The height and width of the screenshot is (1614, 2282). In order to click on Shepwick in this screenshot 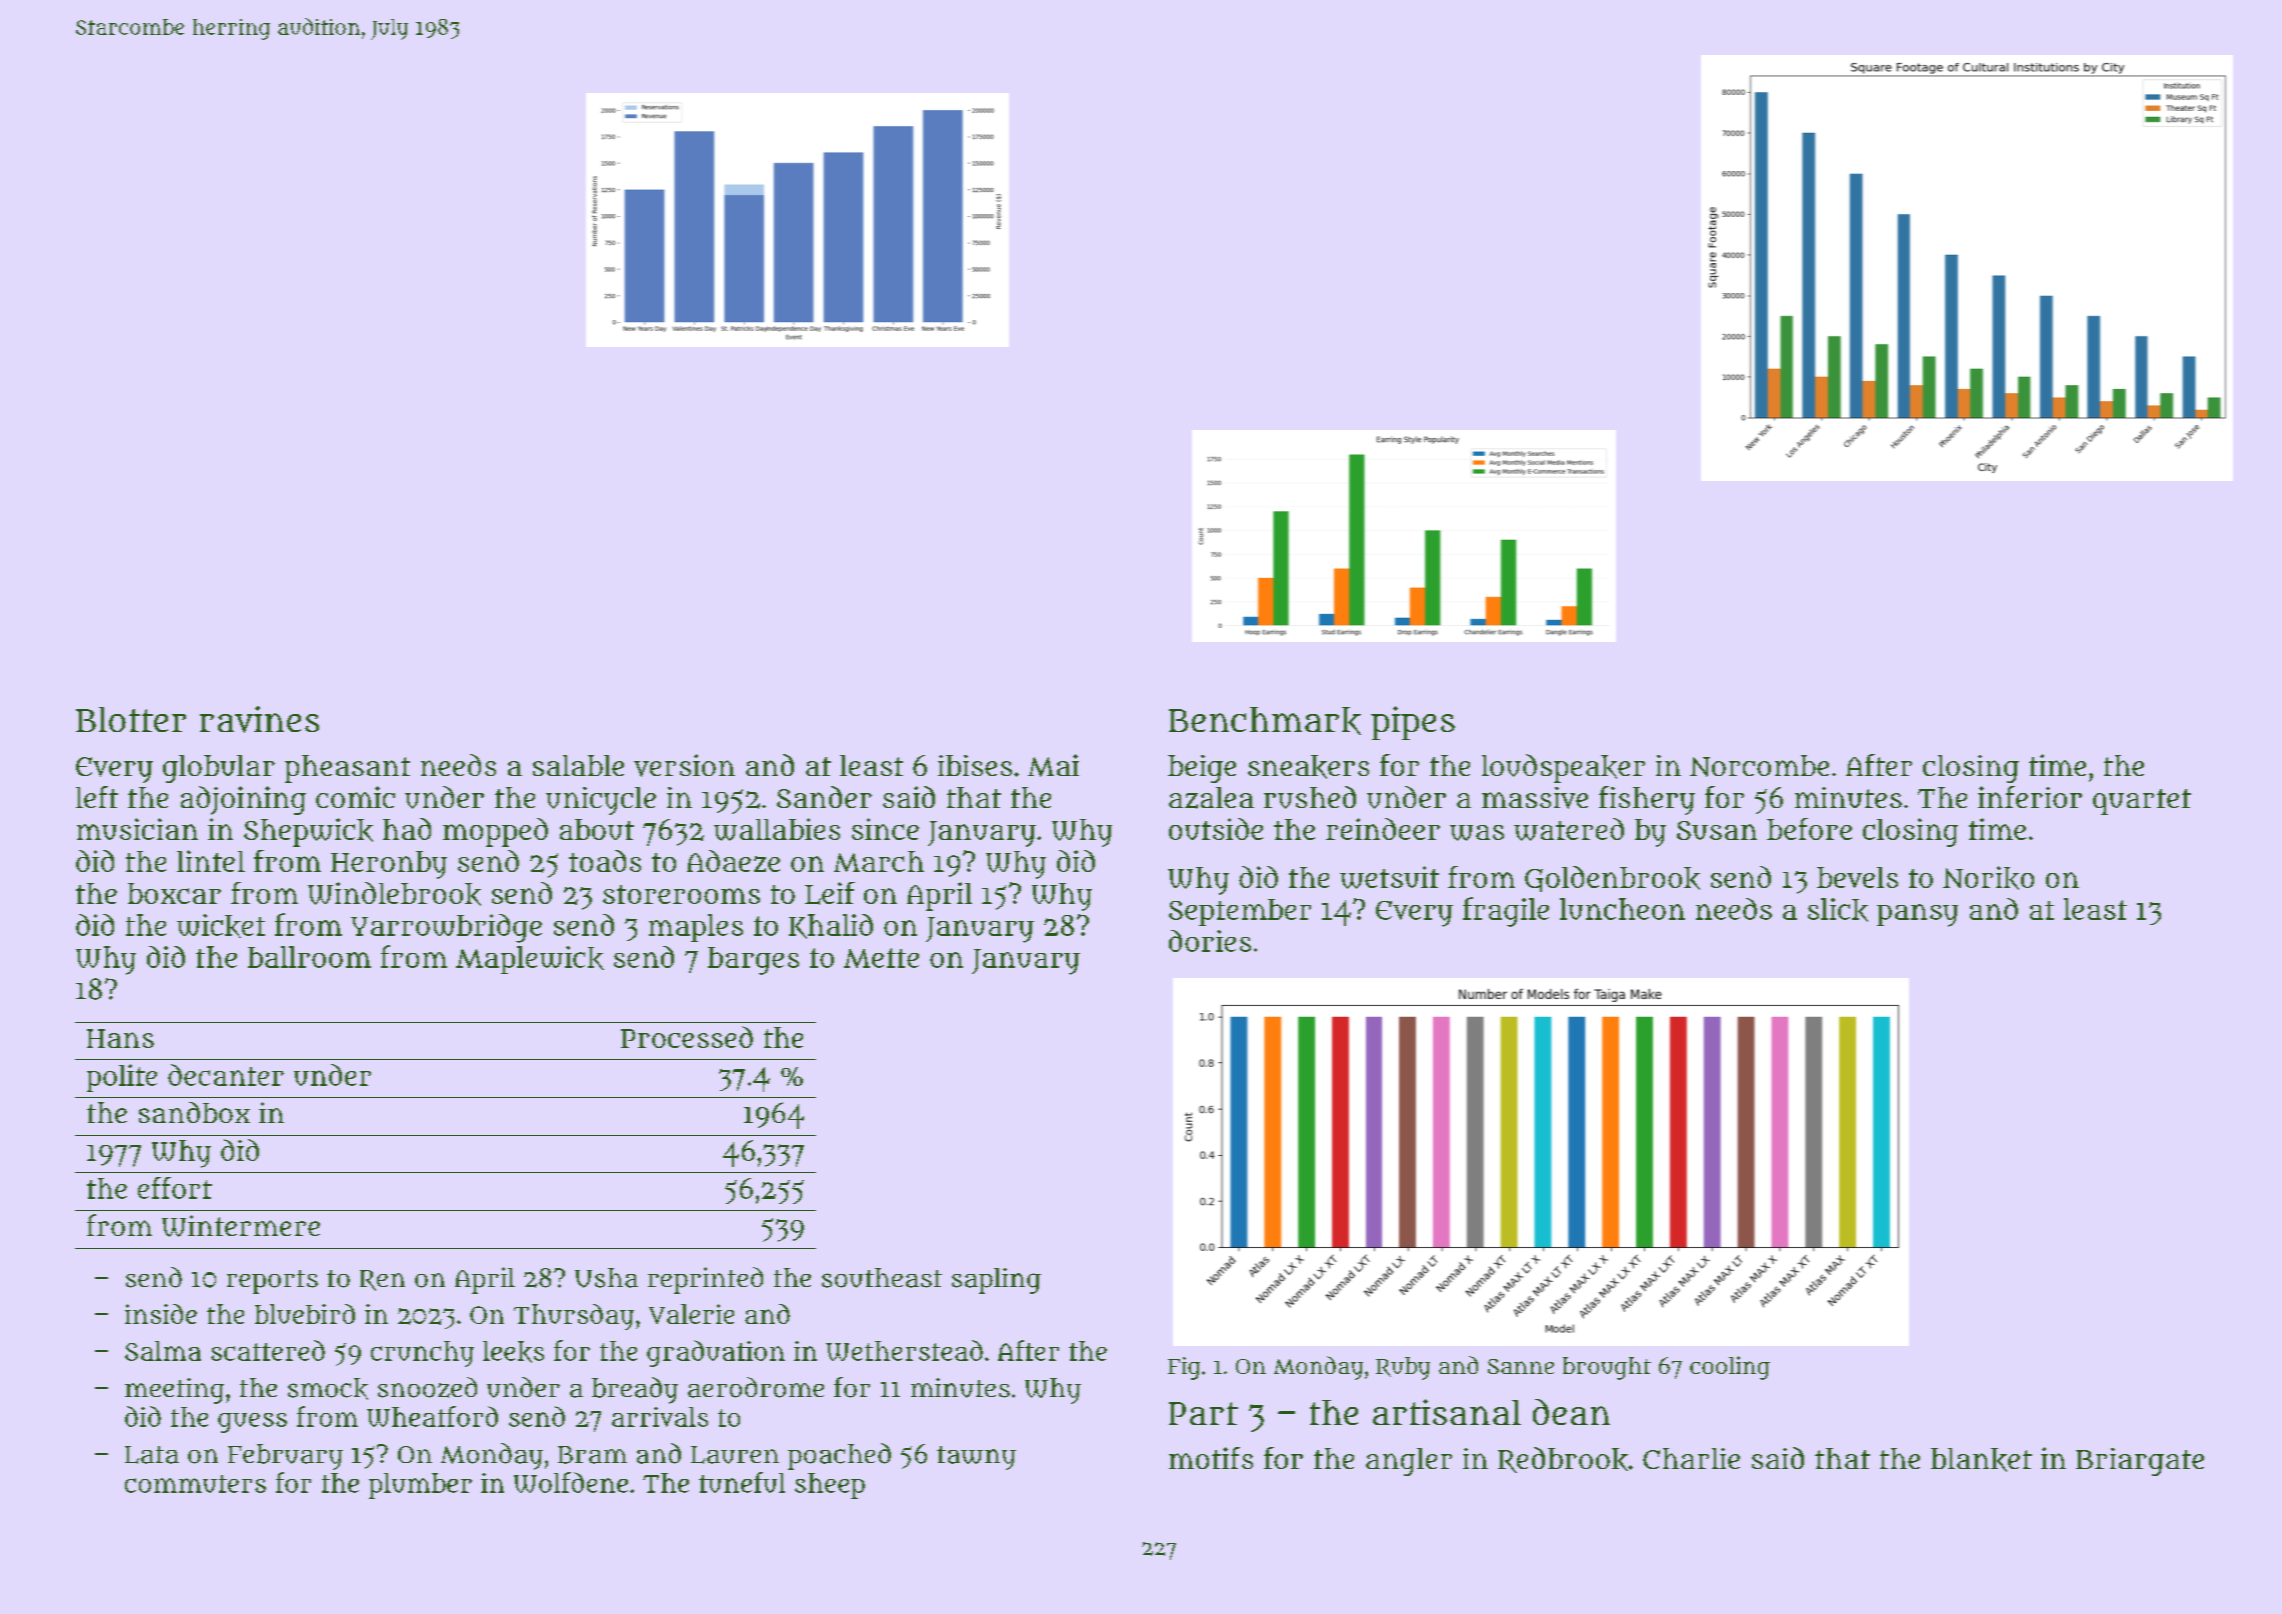, I will do `click(308, 832)`.
